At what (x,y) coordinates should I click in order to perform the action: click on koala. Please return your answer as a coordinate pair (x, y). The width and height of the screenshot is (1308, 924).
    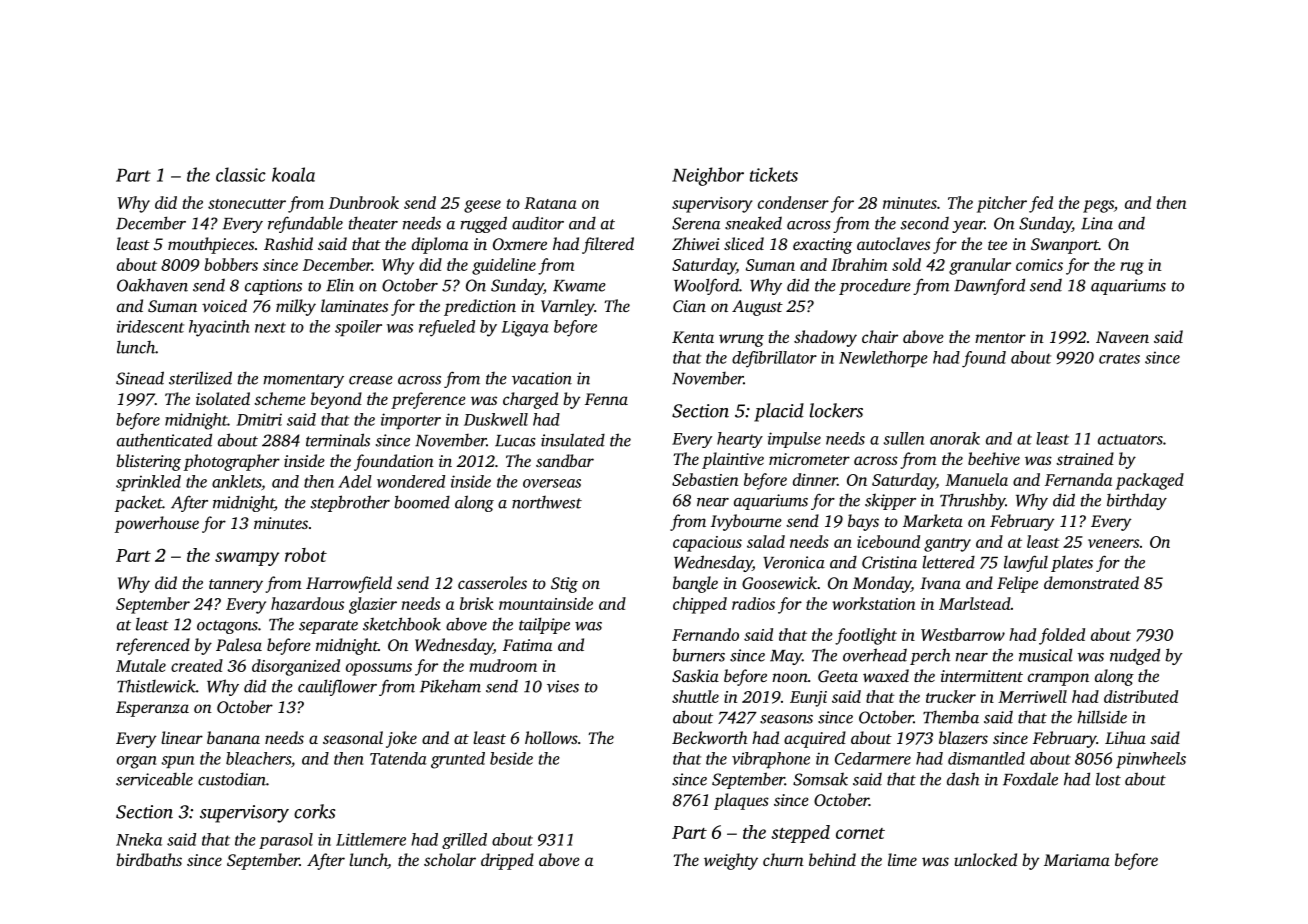
    Looking at the image, I should click on (293, 174).
